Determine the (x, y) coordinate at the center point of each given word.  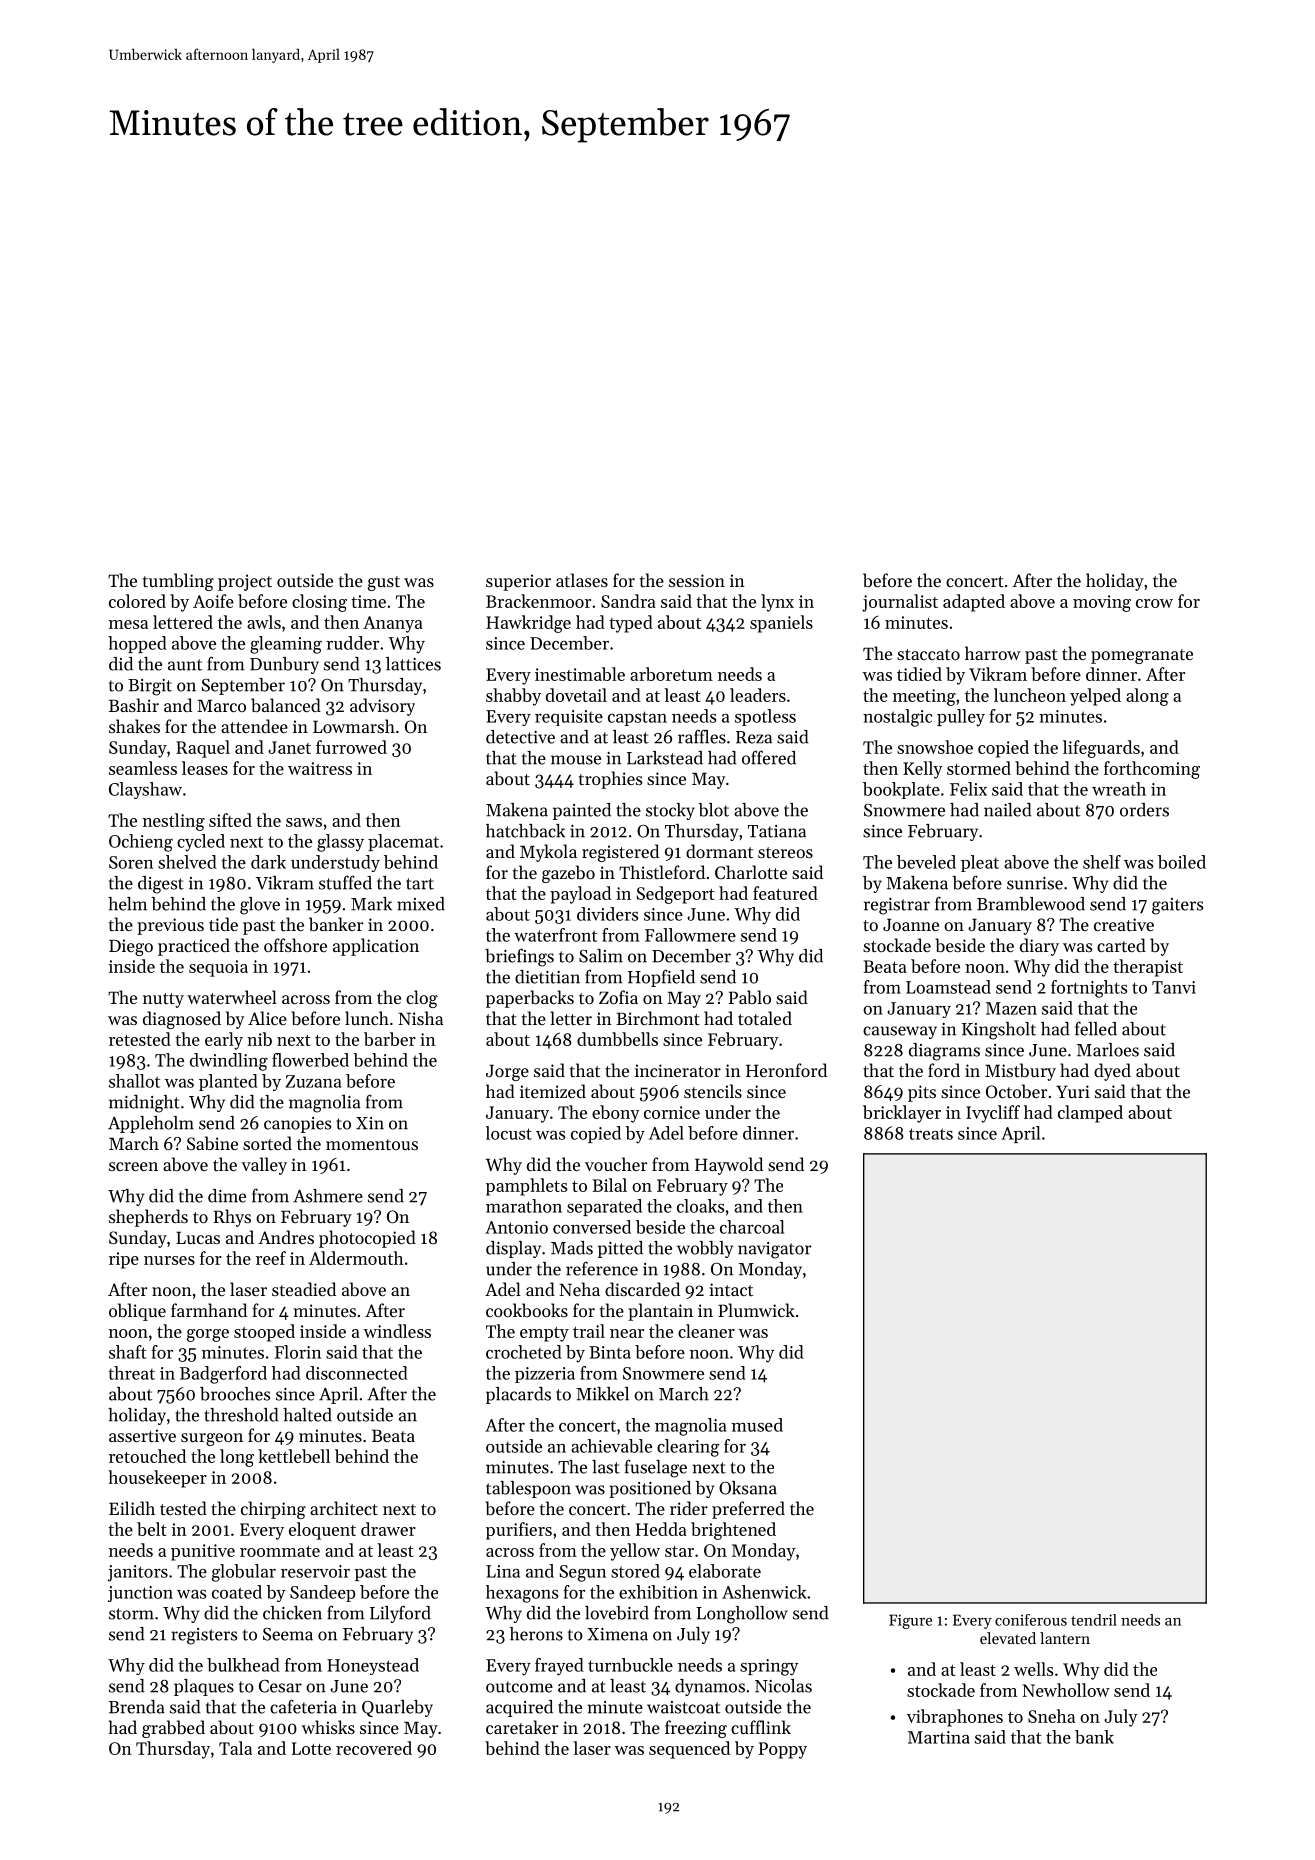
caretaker (522, 1727)
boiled (1182, 862)
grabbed (173, 1729)
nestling (174, 822)
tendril (1094, 1620)
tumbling (178, 582)
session (697, 580)
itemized (553, 1091)
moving (1102, 603)
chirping (273, 1510)
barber (390, 1039)
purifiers (519, 1531)
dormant (719, 851)
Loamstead (948, 987)
